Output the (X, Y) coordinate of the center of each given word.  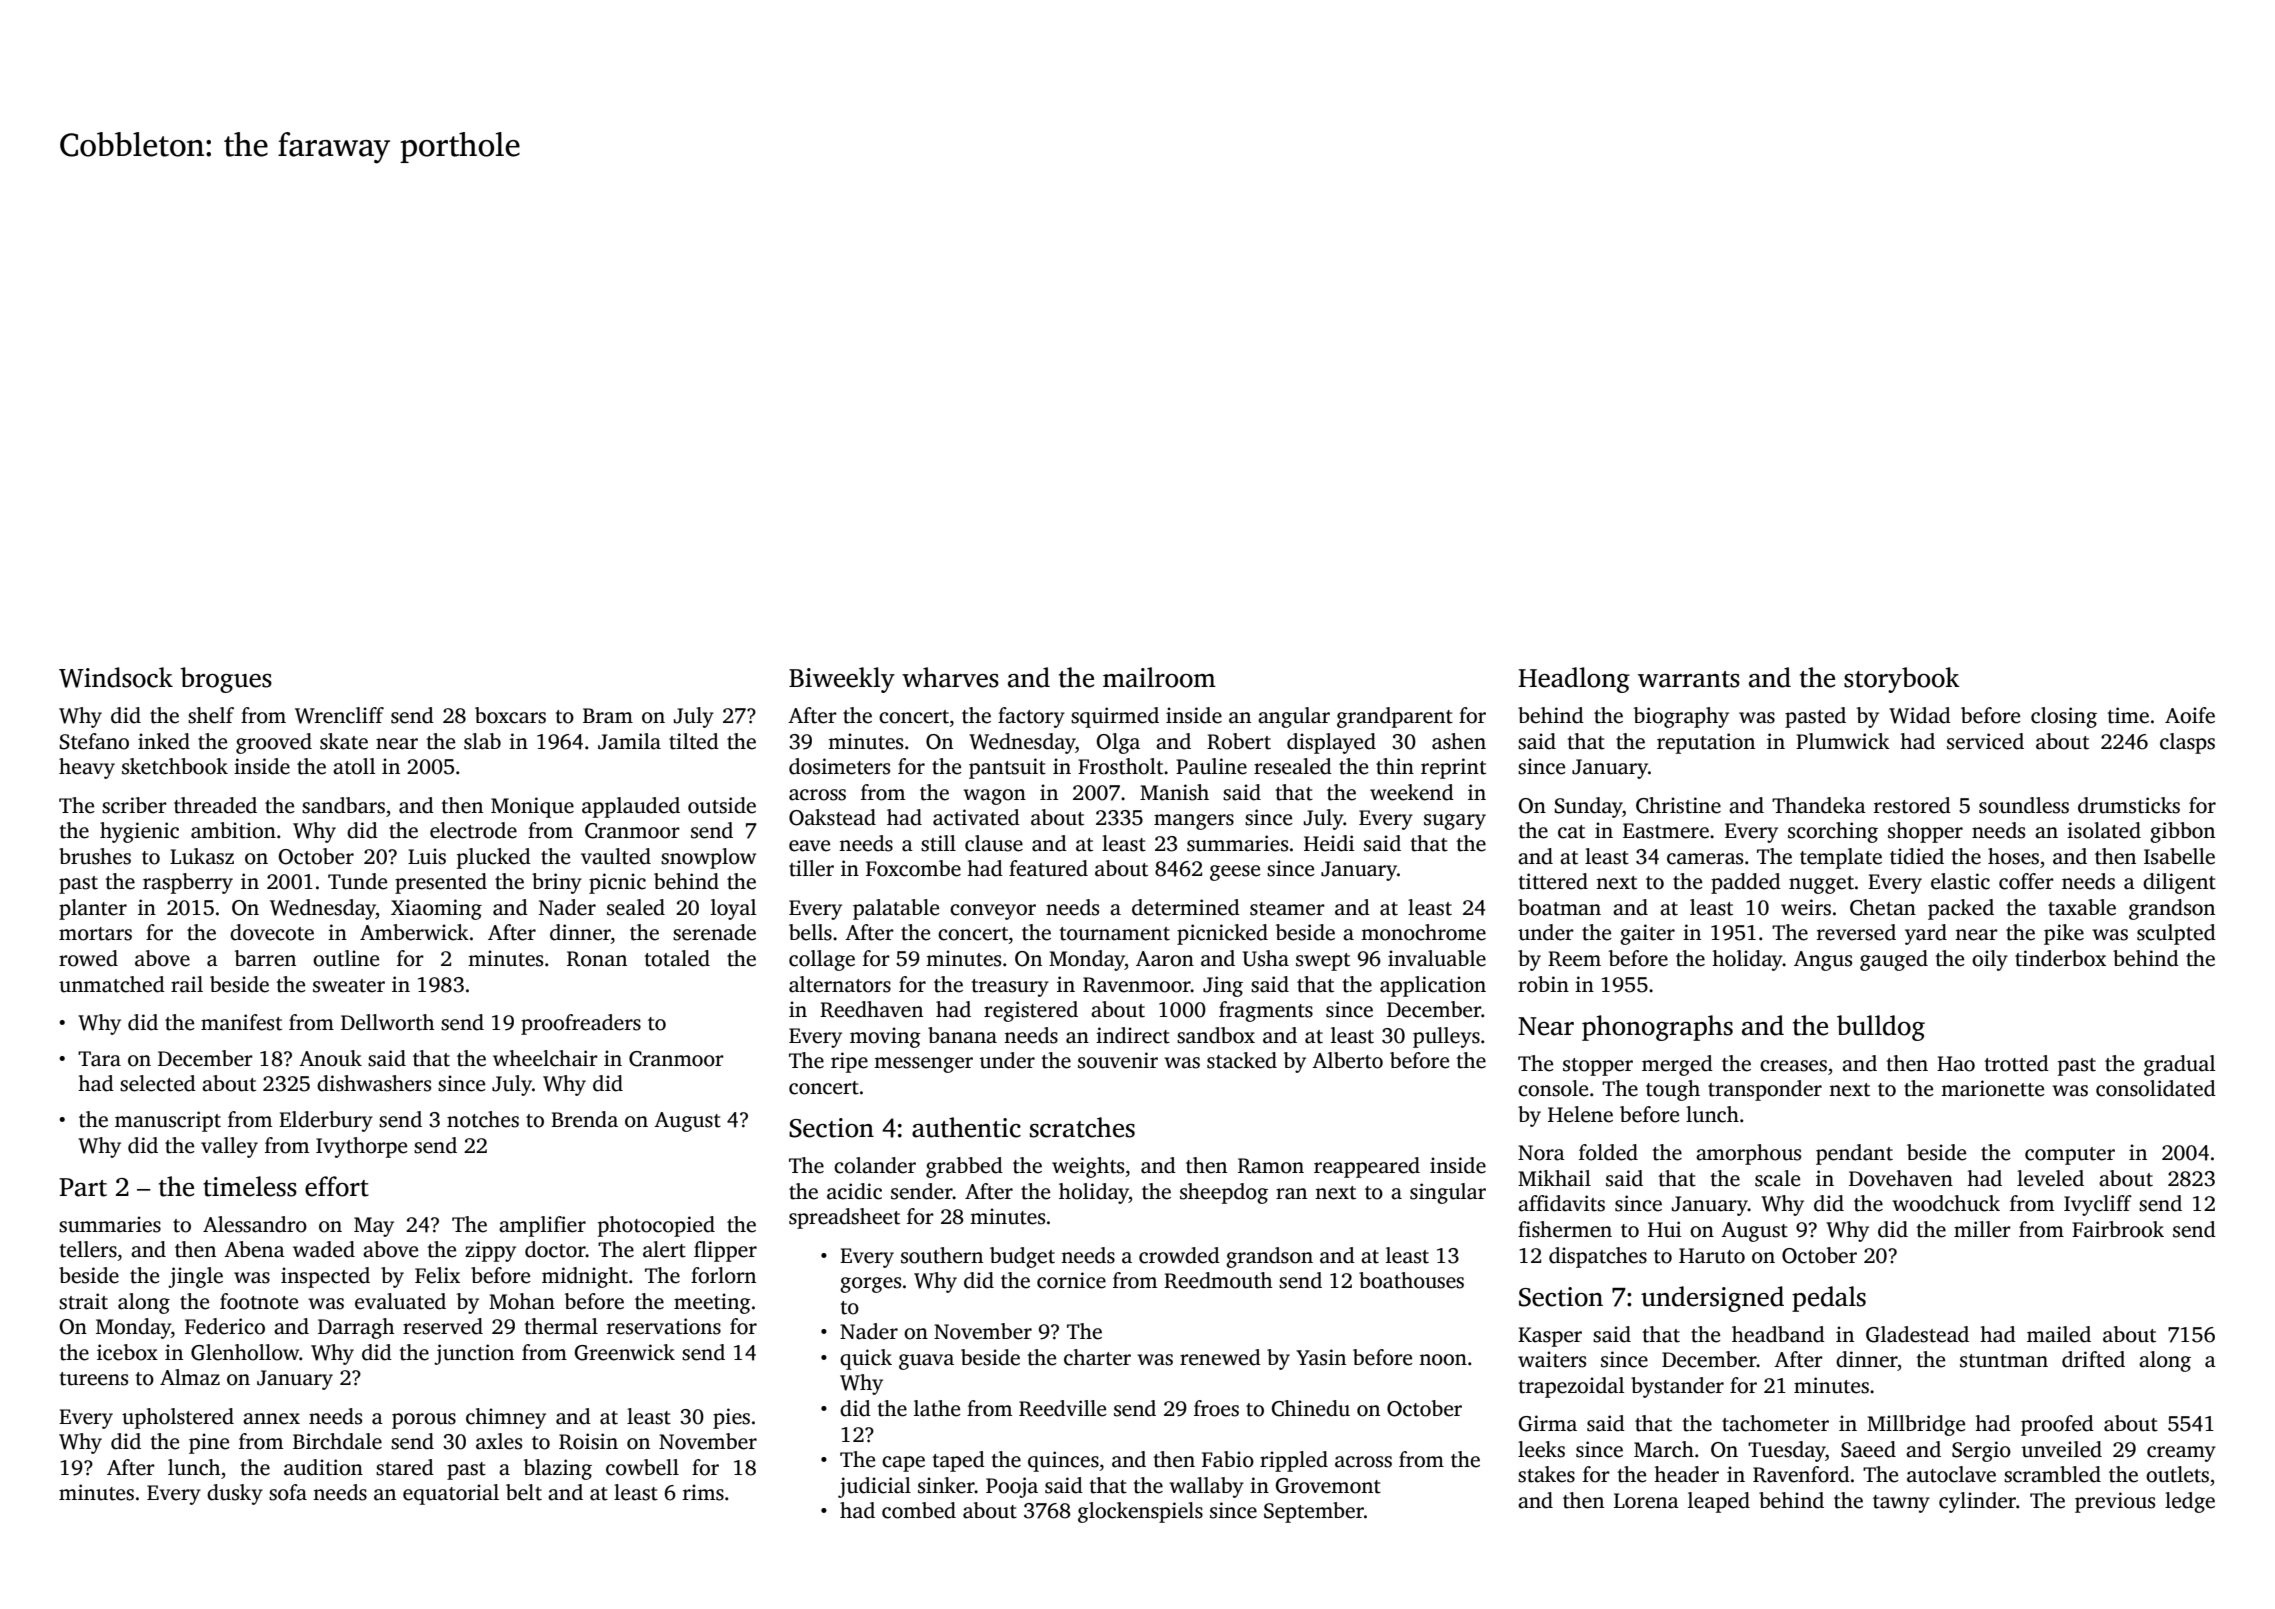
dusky (235, 1494)
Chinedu (1311, 1408)
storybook (1902, 680)
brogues (226, 680)
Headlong (1574, 680)
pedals (1829, 1299)
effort (337, 1186)
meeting (712, 1303)
